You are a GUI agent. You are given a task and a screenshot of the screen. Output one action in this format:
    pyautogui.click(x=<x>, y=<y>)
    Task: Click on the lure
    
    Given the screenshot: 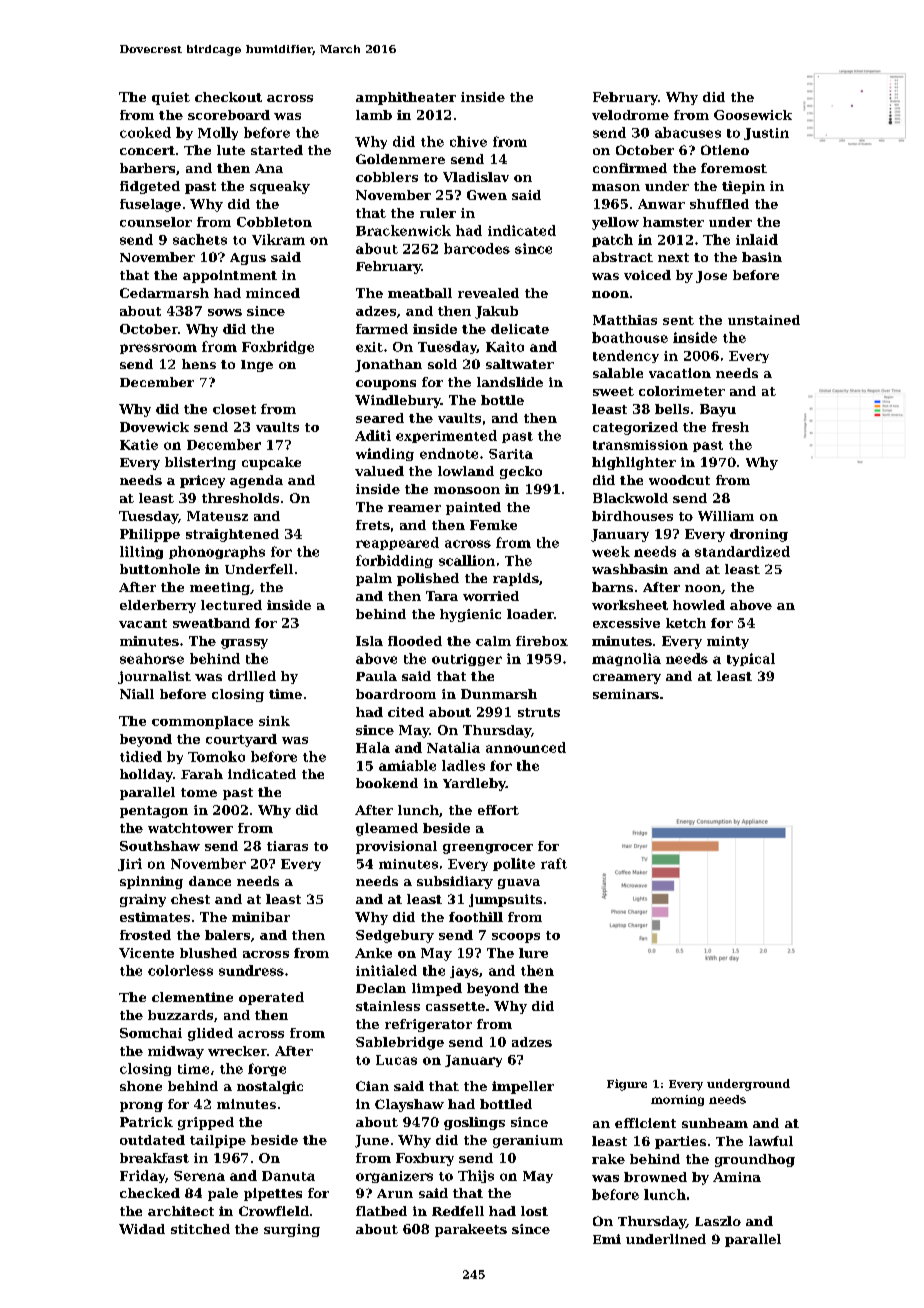 What is the action you would take?
    pyautogui.click(x=533, y=953)
